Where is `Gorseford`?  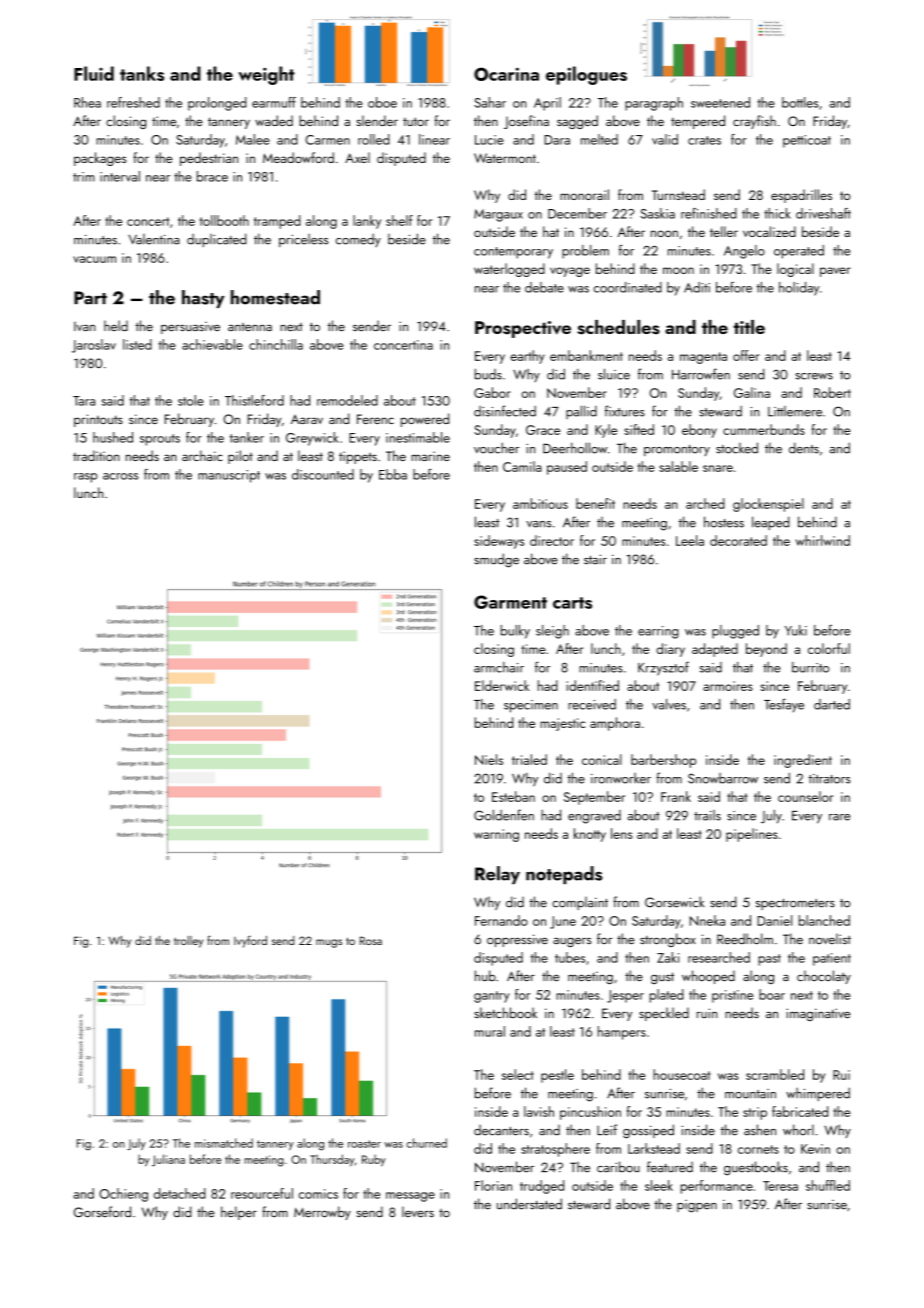 Gorseford is located at coordinates (102, 1212).
